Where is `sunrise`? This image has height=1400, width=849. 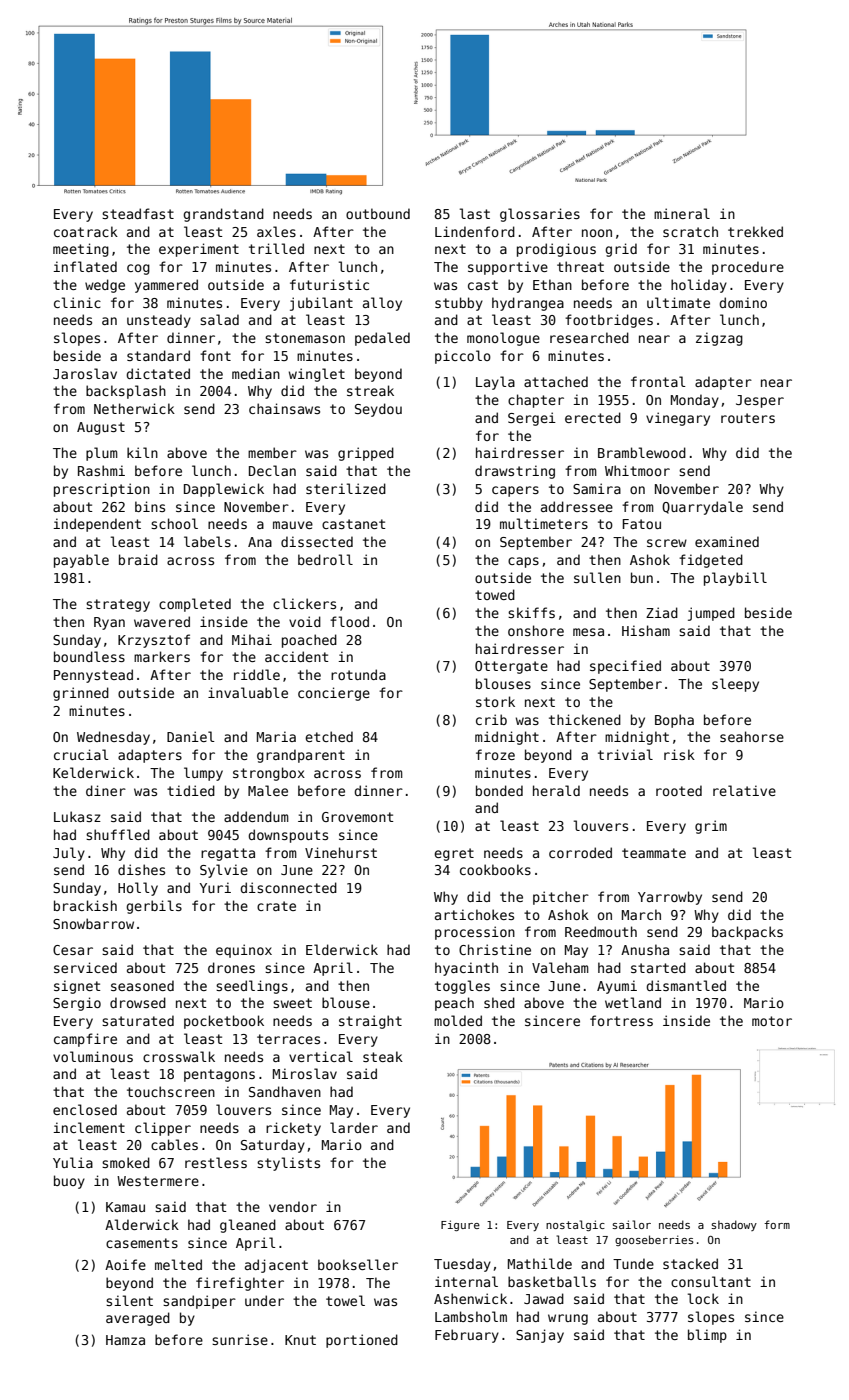
sunrise is located at coordinates (240, 1339).
